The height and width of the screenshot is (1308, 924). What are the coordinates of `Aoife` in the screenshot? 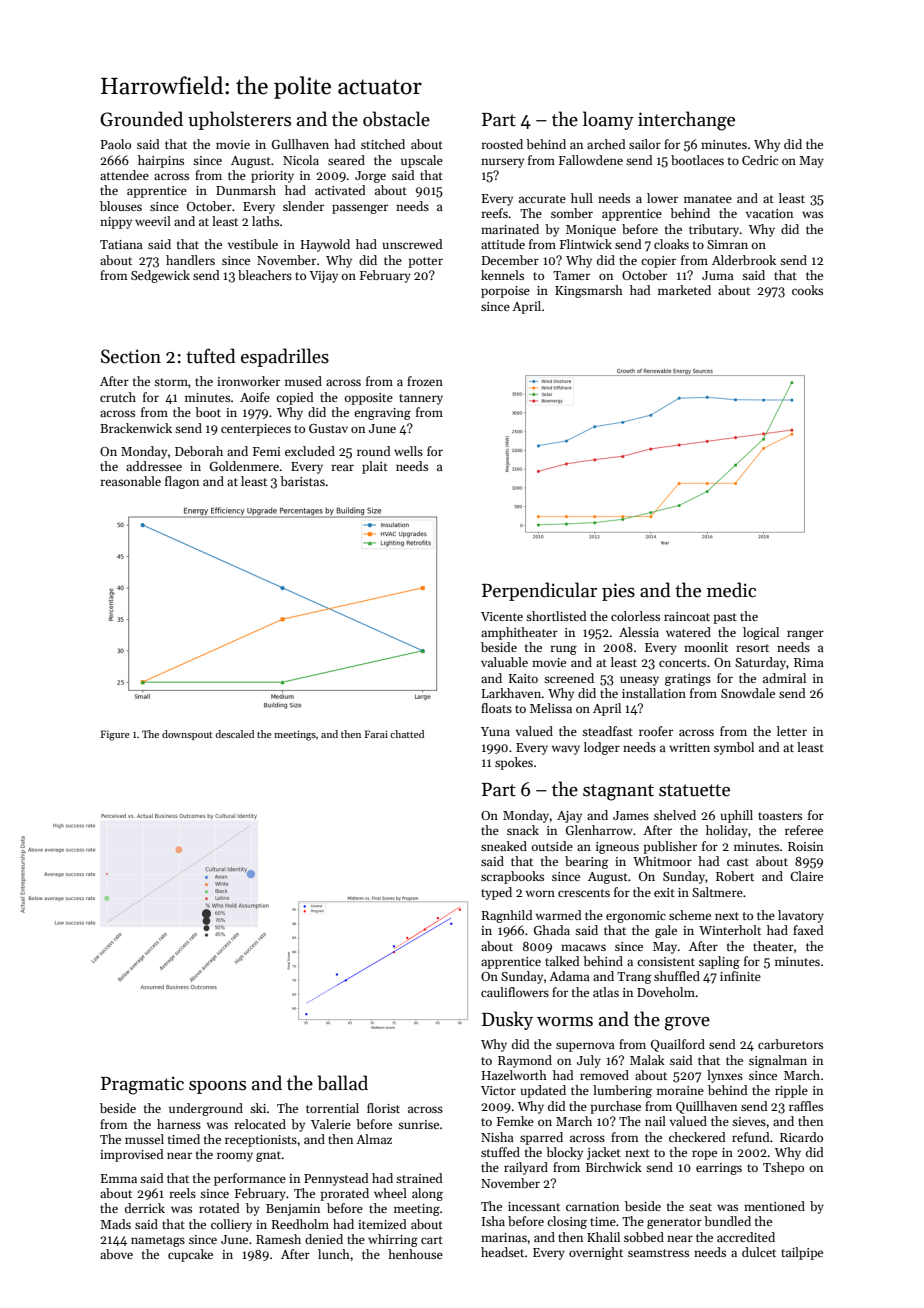 It's located at (255, 397).
